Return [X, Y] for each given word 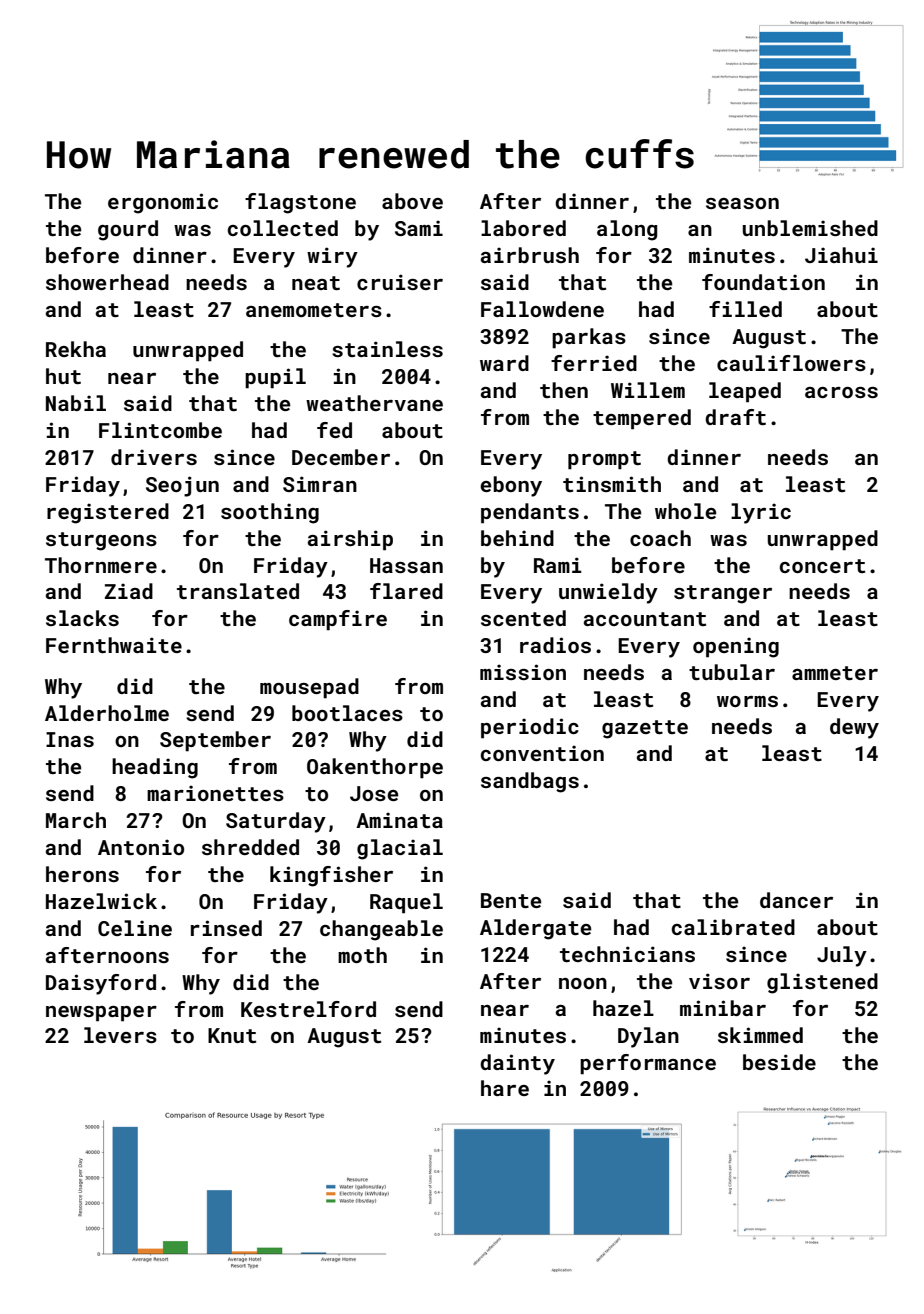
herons [82, 874]
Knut [232, 1035]
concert [822, 566]
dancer [796, 900]
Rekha [76, 349]
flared [406, 591]
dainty [517, 1064]
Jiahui [841, 255]
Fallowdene [542, 309]
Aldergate [535, 929]
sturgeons [101, 541]
